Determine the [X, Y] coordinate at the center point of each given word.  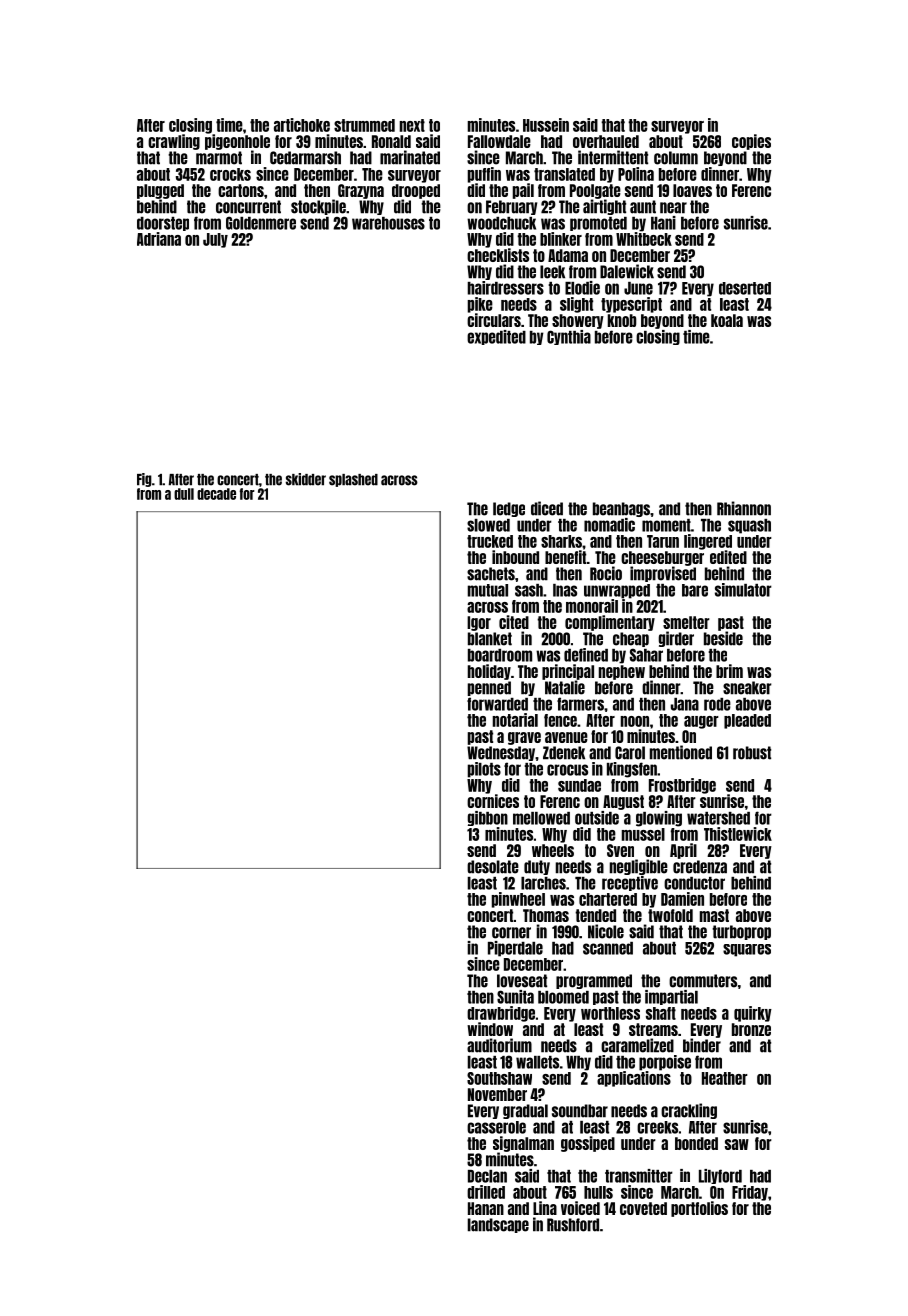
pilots [484, 770]
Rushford [573, 1225]
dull [184, 494]
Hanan [486, 1208]
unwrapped [617, 591]
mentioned [681, 752]
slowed [488, 525]
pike [480, 305]
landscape [498, 1225]
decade [216, 494]
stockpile [318, 207]
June [638, 288]
